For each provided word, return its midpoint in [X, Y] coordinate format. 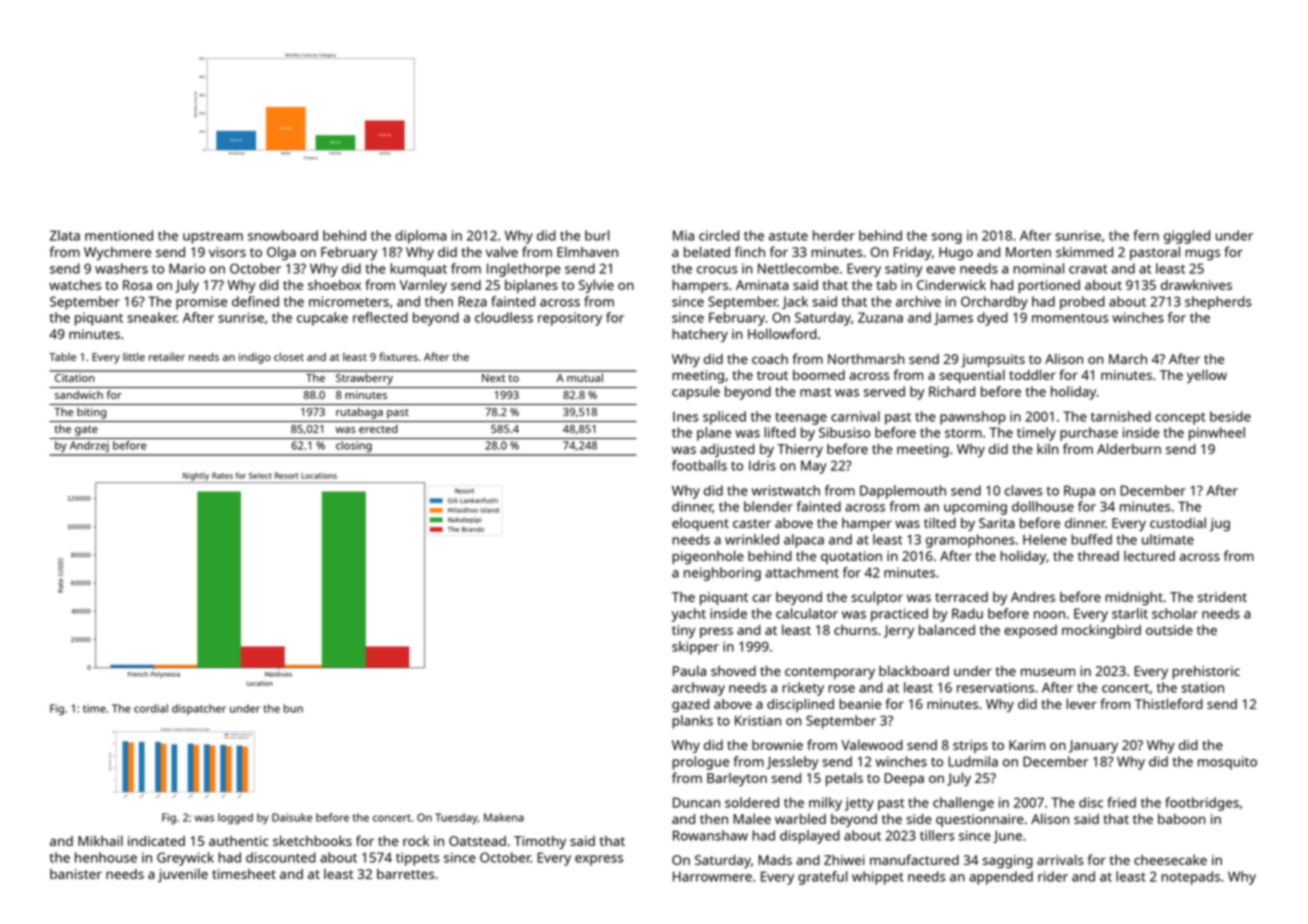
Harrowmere [712, 876]
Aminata [762, 285]
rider [1053, 876]
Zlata [65, 235]
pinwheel [1217, 434]
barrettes [405, 874]
